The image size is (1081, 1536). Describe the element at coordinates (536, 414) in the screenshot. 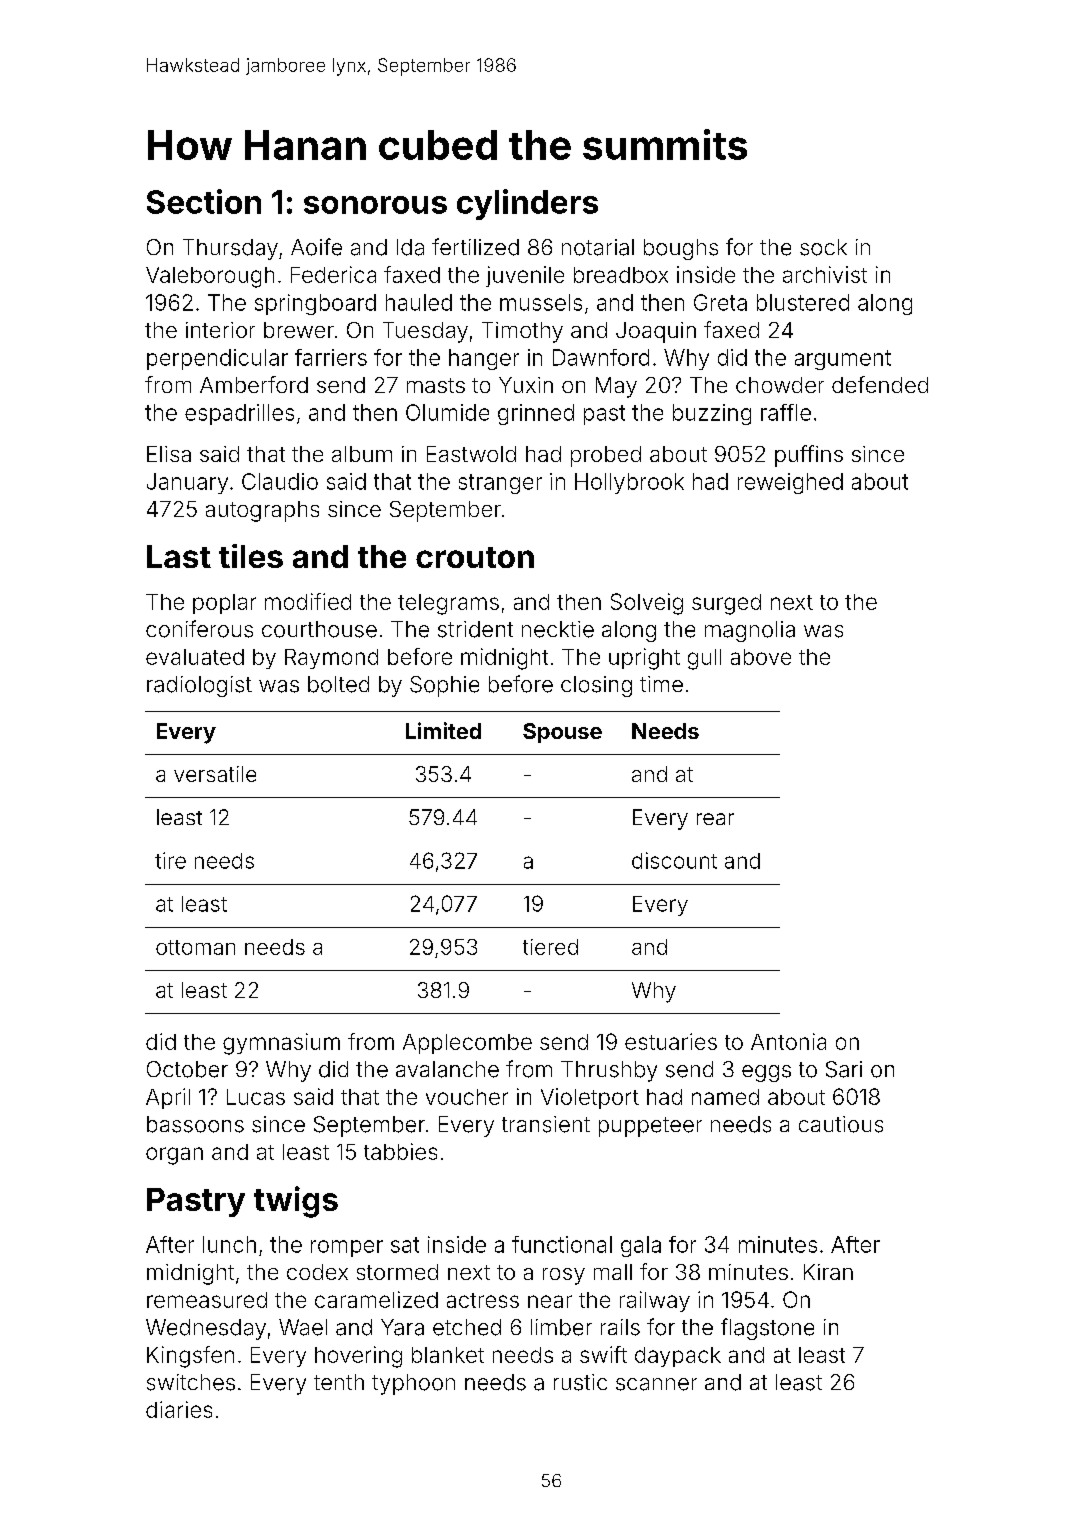

I see `grinned` at that location.
